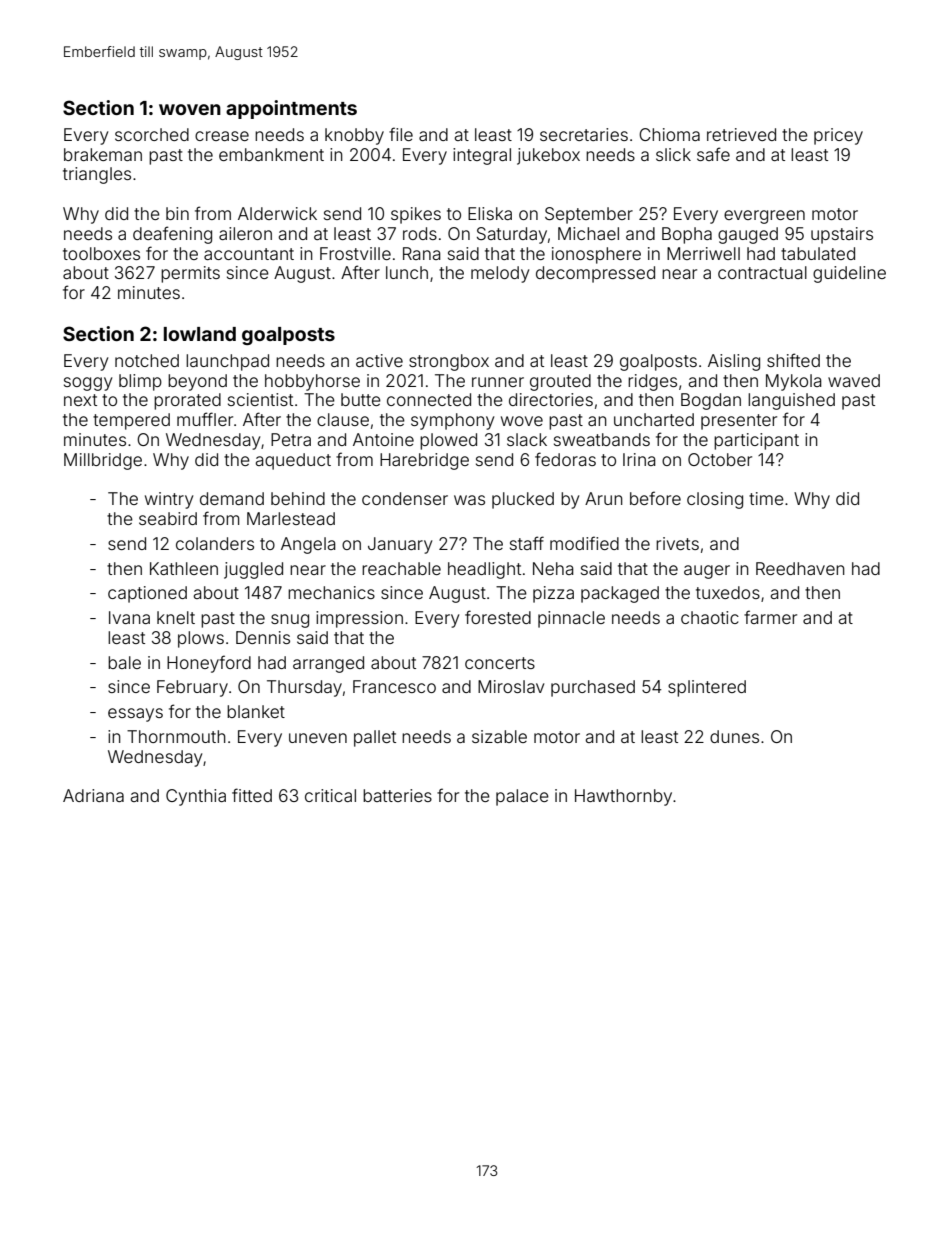  I want to click on Reedhaven, so click(800, 568).
